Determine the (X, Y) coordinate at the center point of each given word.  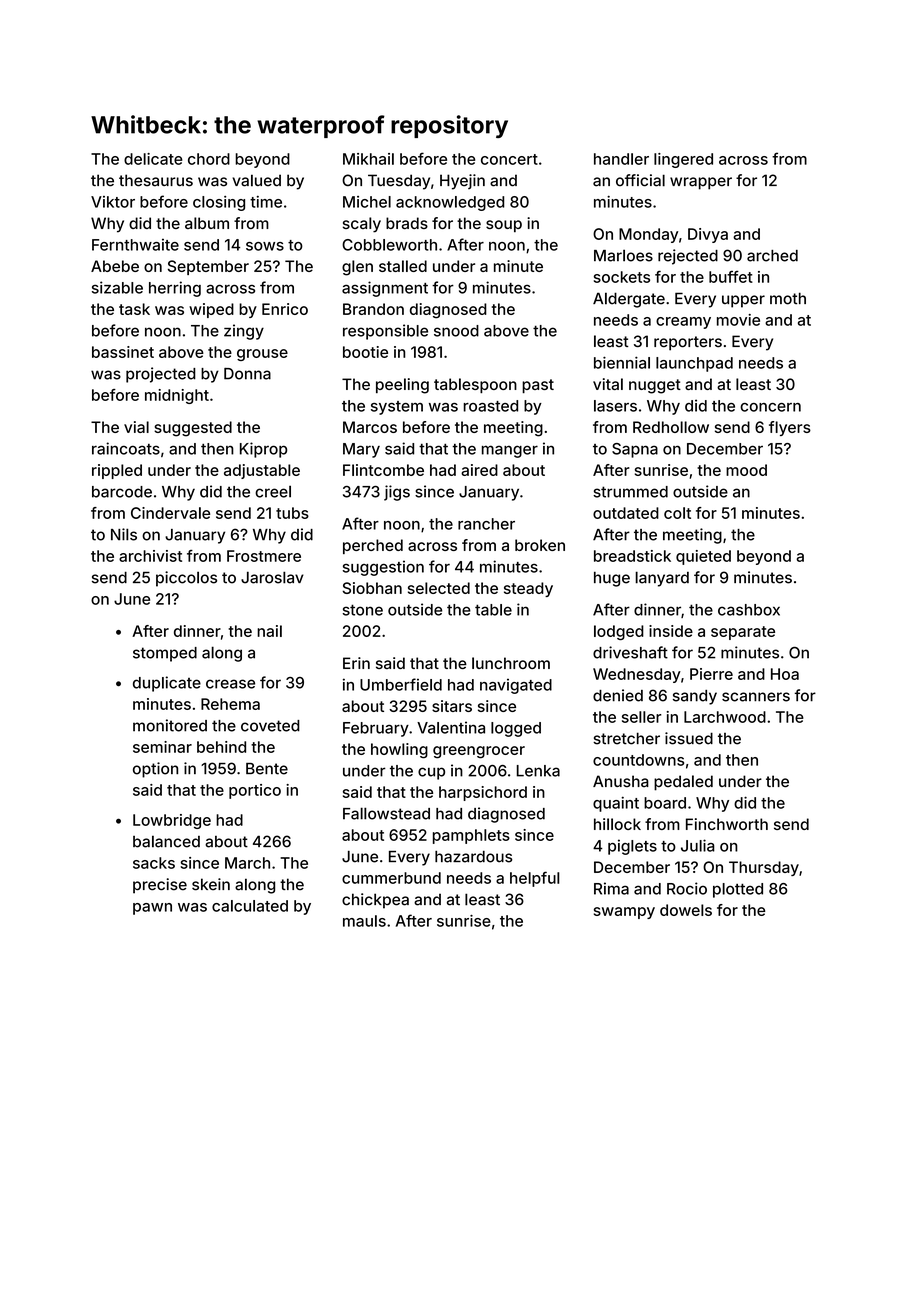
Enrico (285, 309)
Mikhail (368, 159)
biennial (622, 362)
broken (540, 545)
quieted (703, 557)
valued (256, 180)
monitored (170, 725)
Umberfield (401, 684)
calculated (250, 906)
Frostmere (264, 556)
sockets (622, 277)
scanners (756, 697)
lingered (683, 160)
